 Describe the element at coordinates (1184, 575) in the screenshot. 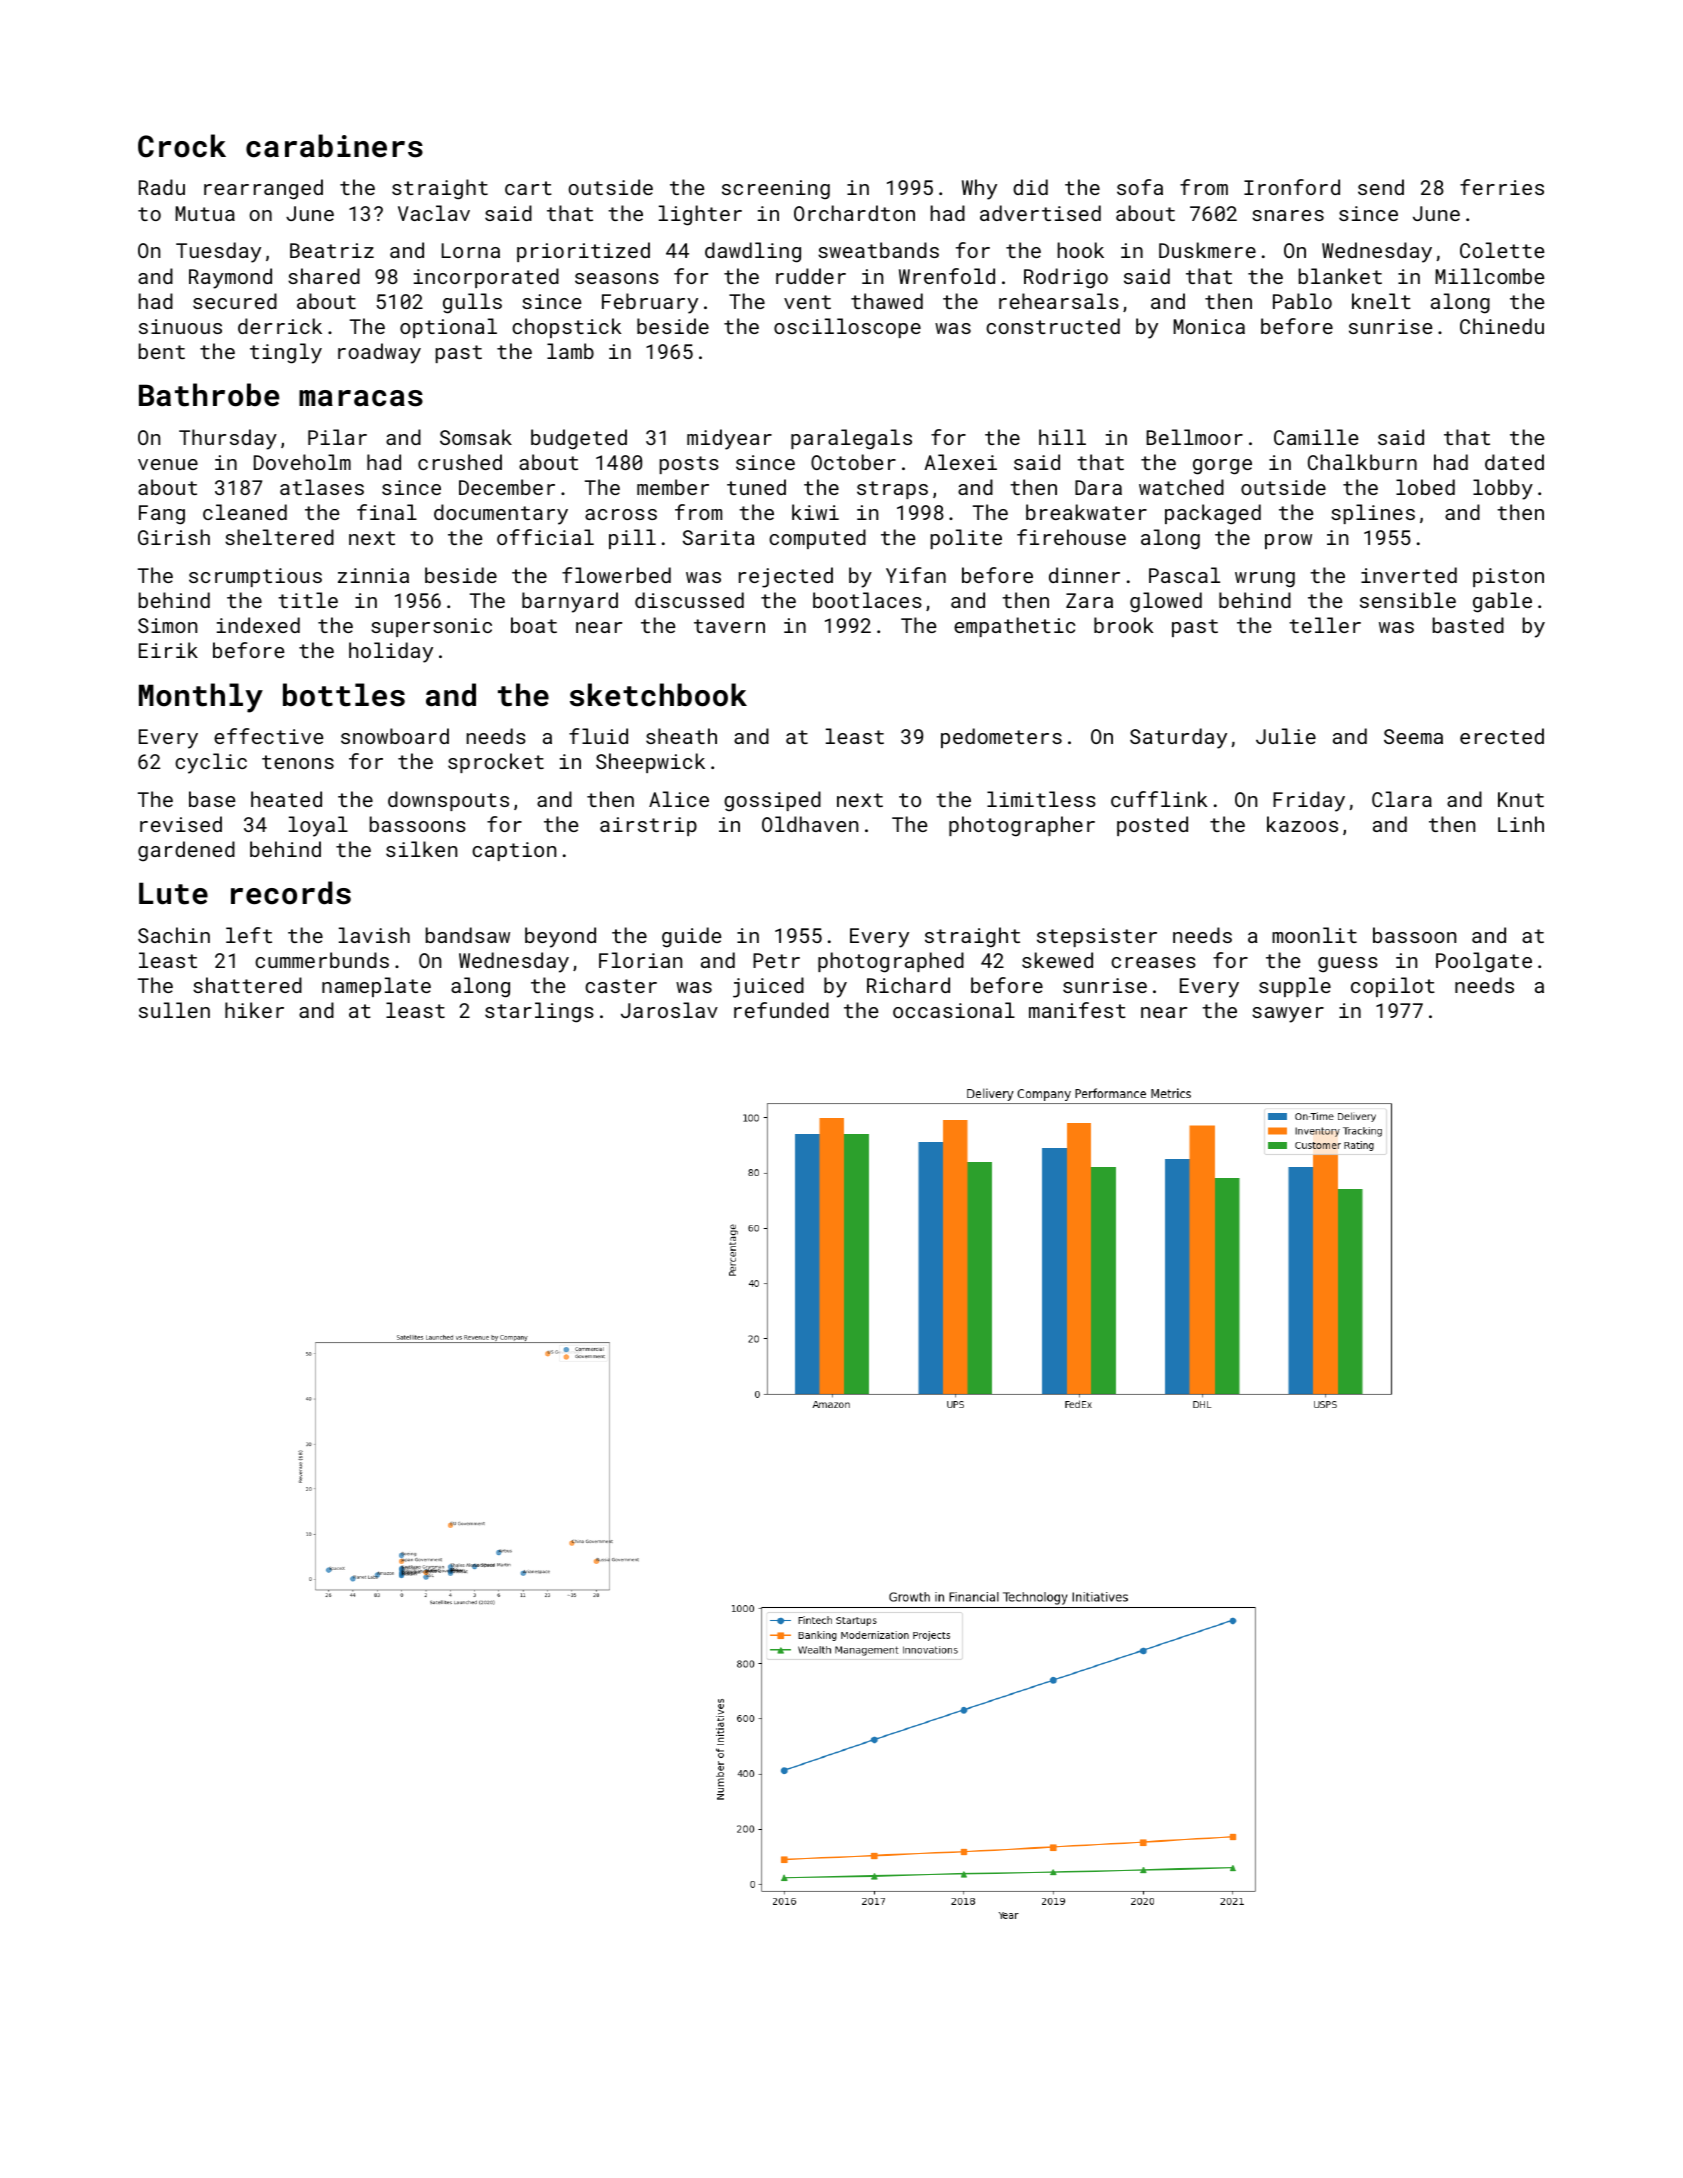

I see `Pascal` at that location.
